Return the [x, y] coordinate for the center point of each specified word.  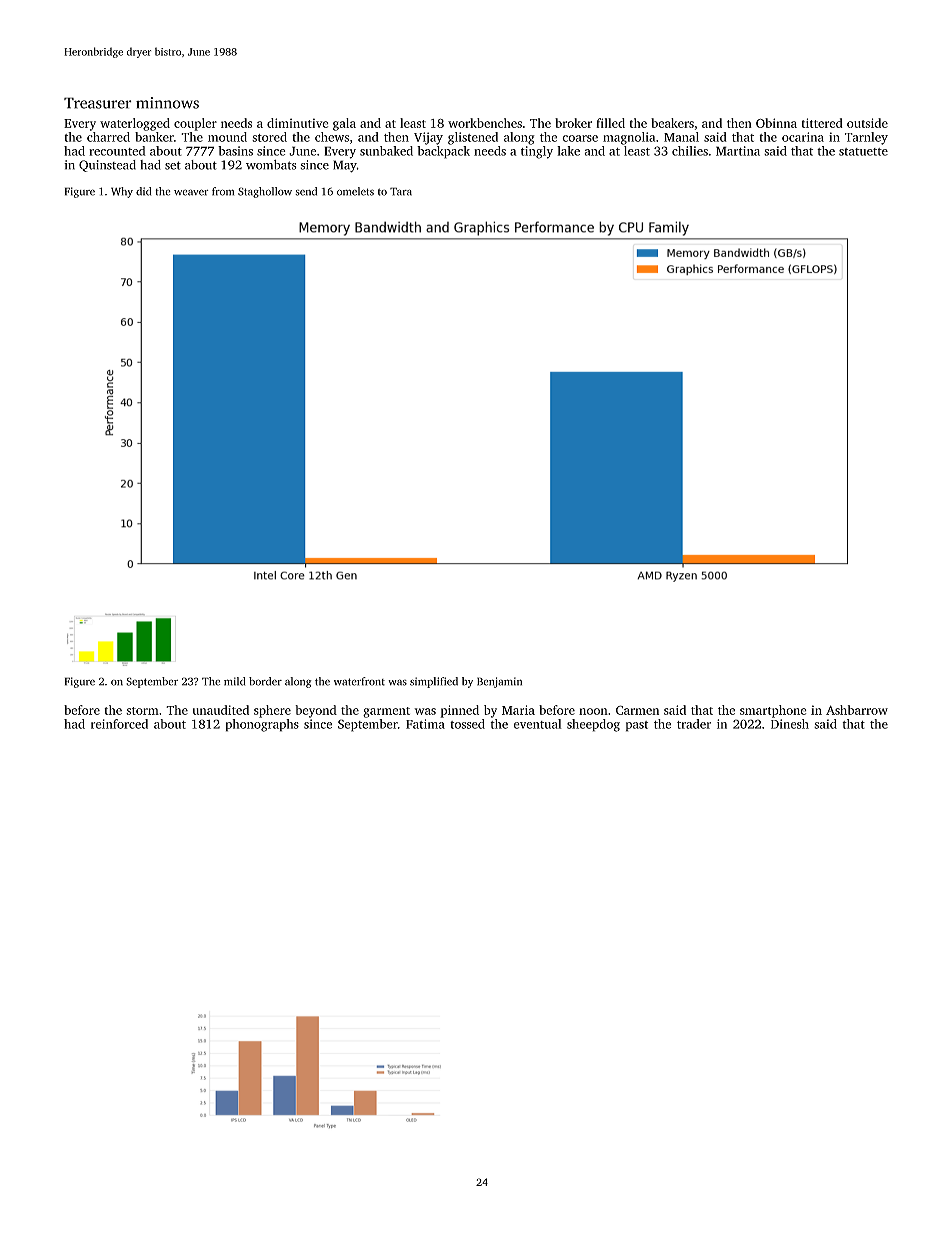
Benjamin [499, 682]
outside [867, 123]
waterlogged [135, 124]
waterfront [359, 681]
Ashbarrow [857, 710]
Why [122, 192]
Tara [401, 191]
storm [142, 711]
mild [234, 681]
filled [610, 123]
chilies [690, 151]
